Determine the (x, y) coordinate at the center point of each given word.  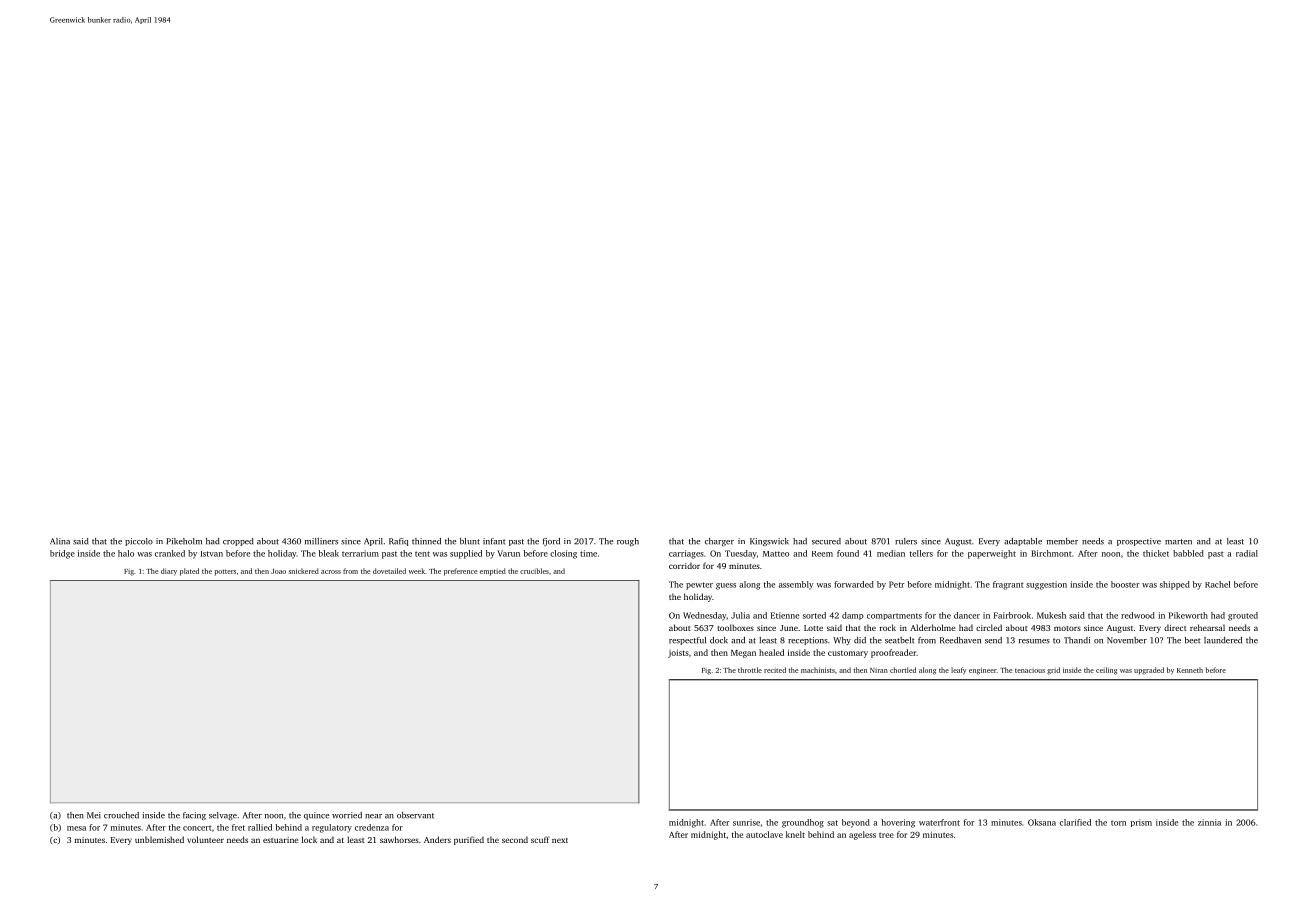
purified (469, 840)
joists (678, 653)
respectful (687, 641)
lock (309, 839)
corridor (684, 565)
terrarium (360, 553)
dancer (967, 615)
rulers (906, 541)
